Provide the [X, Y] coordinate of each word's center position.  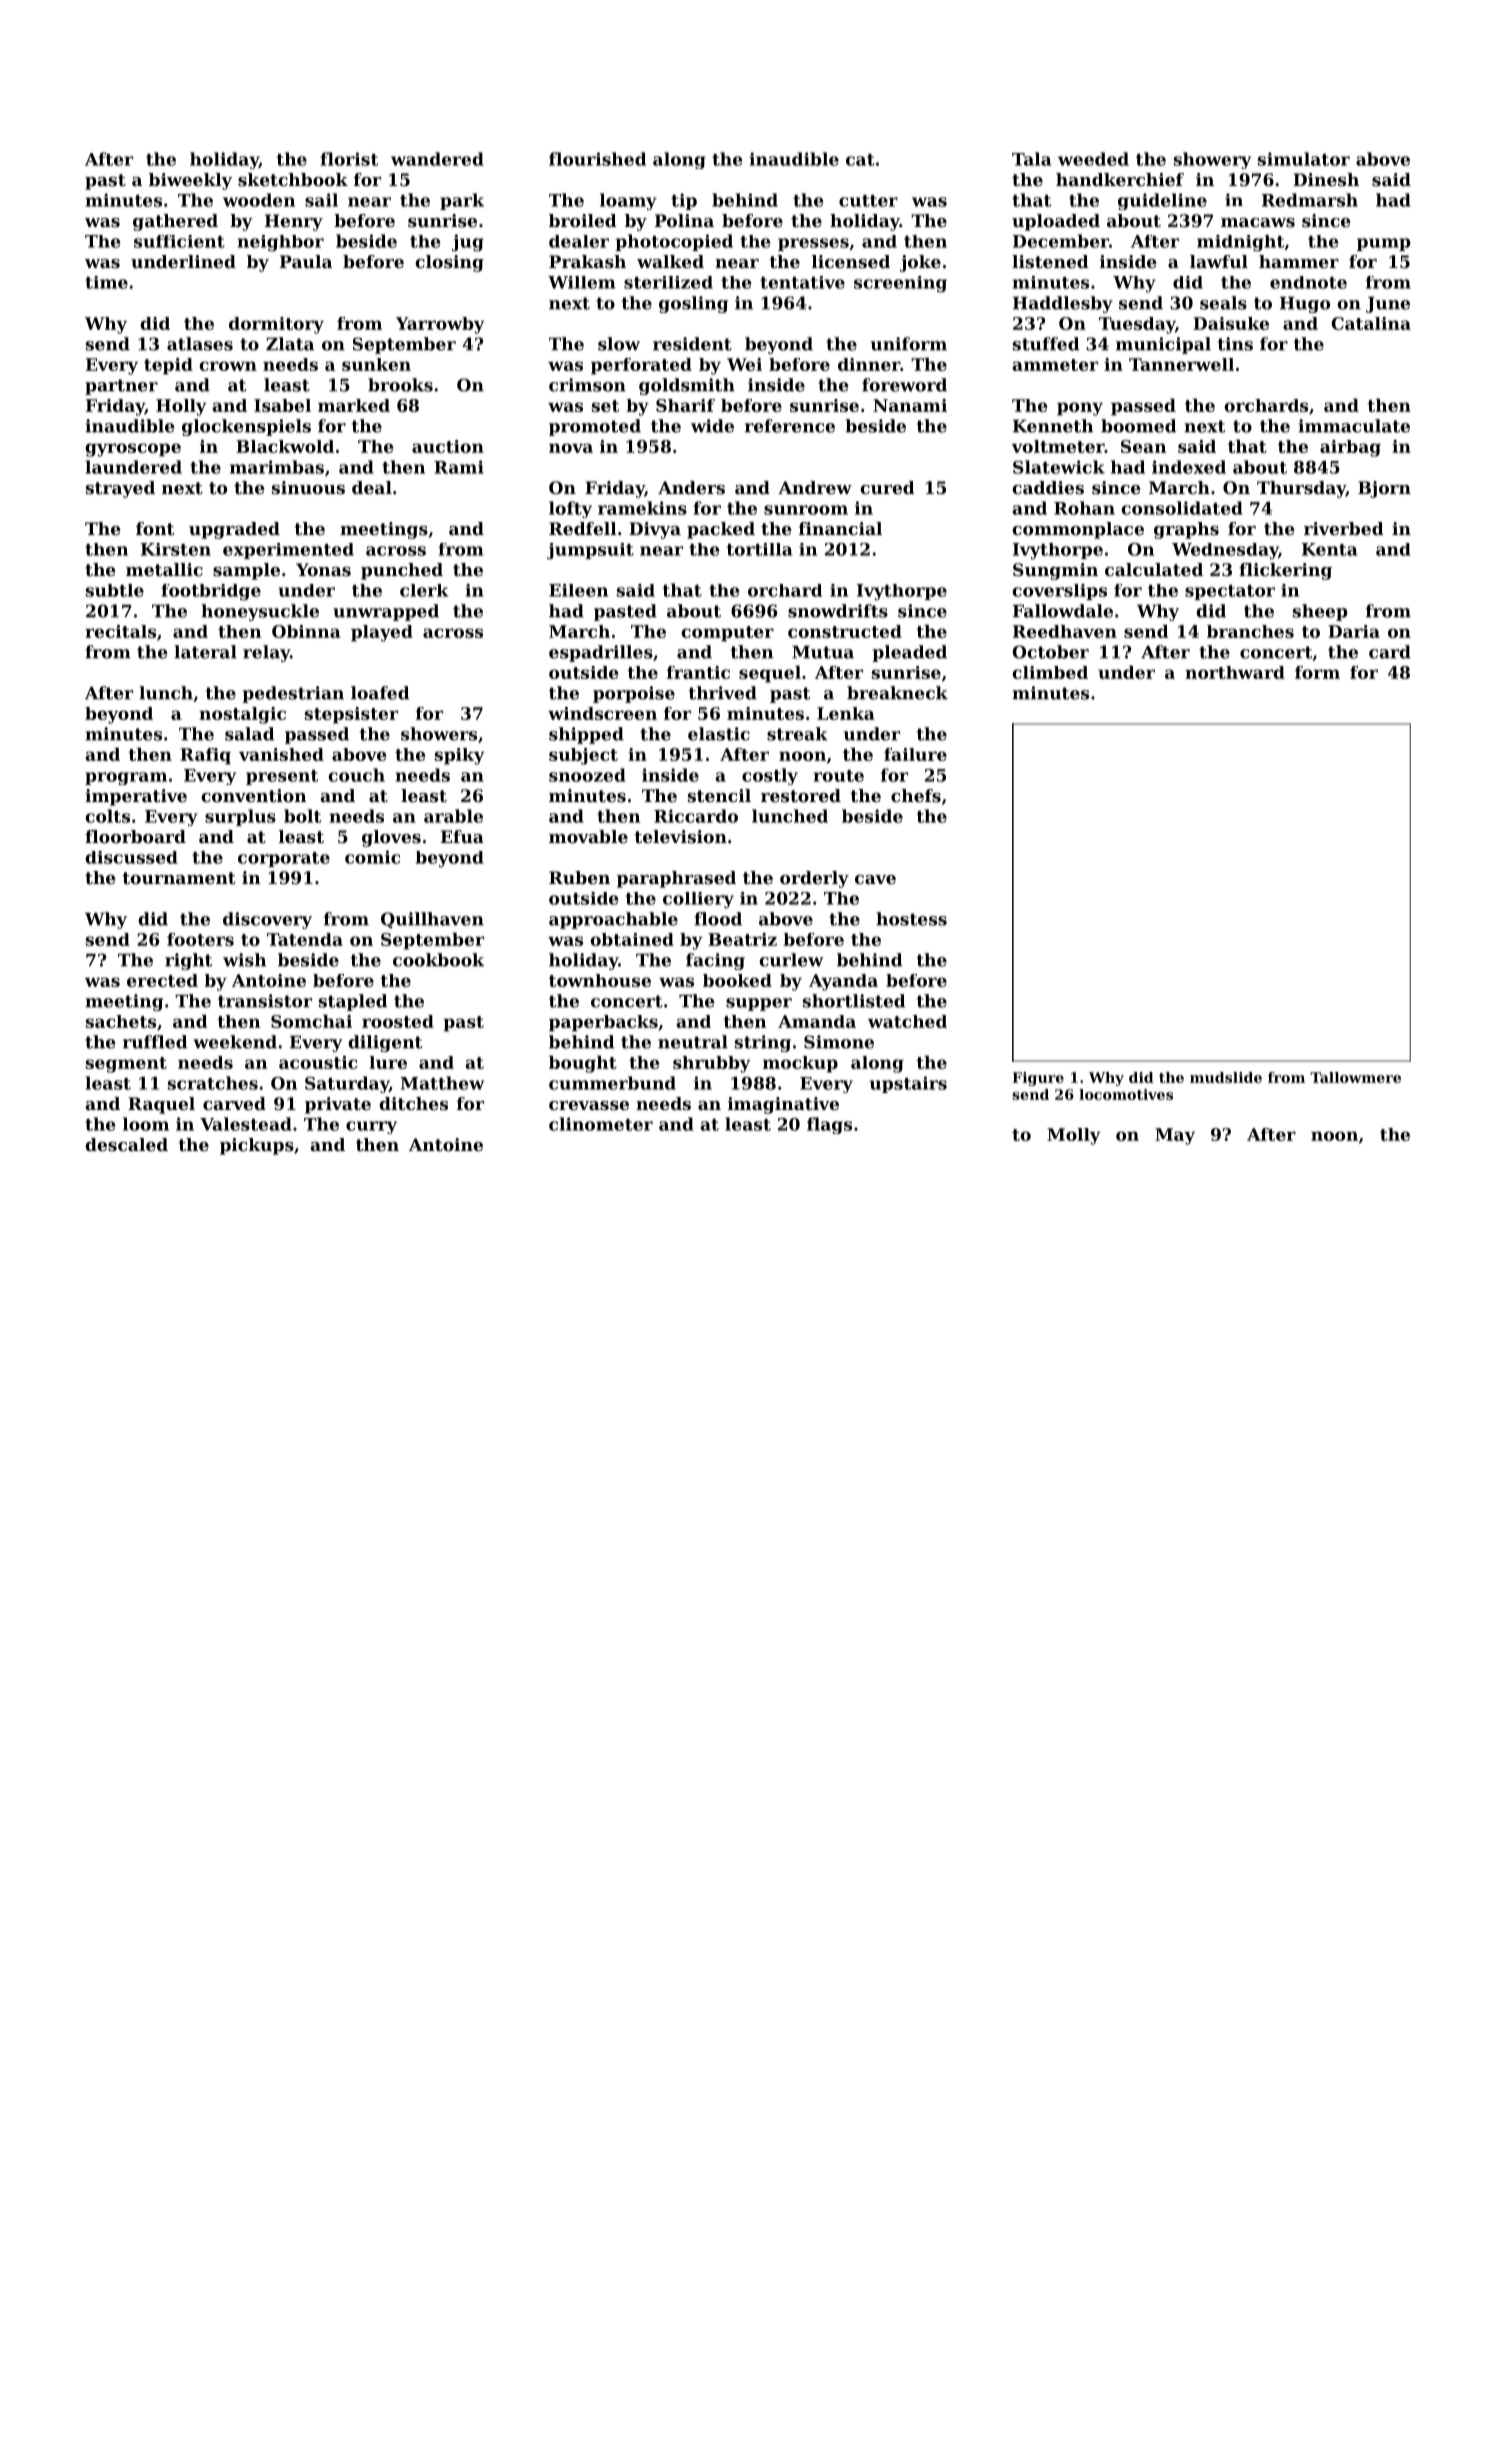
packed [721, 530]
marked [354, 405]
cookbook [438, 960]
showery [1212, 160]
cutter [868, 201]
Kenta [1329, 549]
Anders [691, 487]
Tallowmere [1355, 1077]
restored [801, 795]
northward [1235, 672]
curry [371, 1127]
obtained [632, 939]
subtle [115, 590]
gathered [175, 222]
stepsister [351, 715]
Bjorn [1384, 489]
